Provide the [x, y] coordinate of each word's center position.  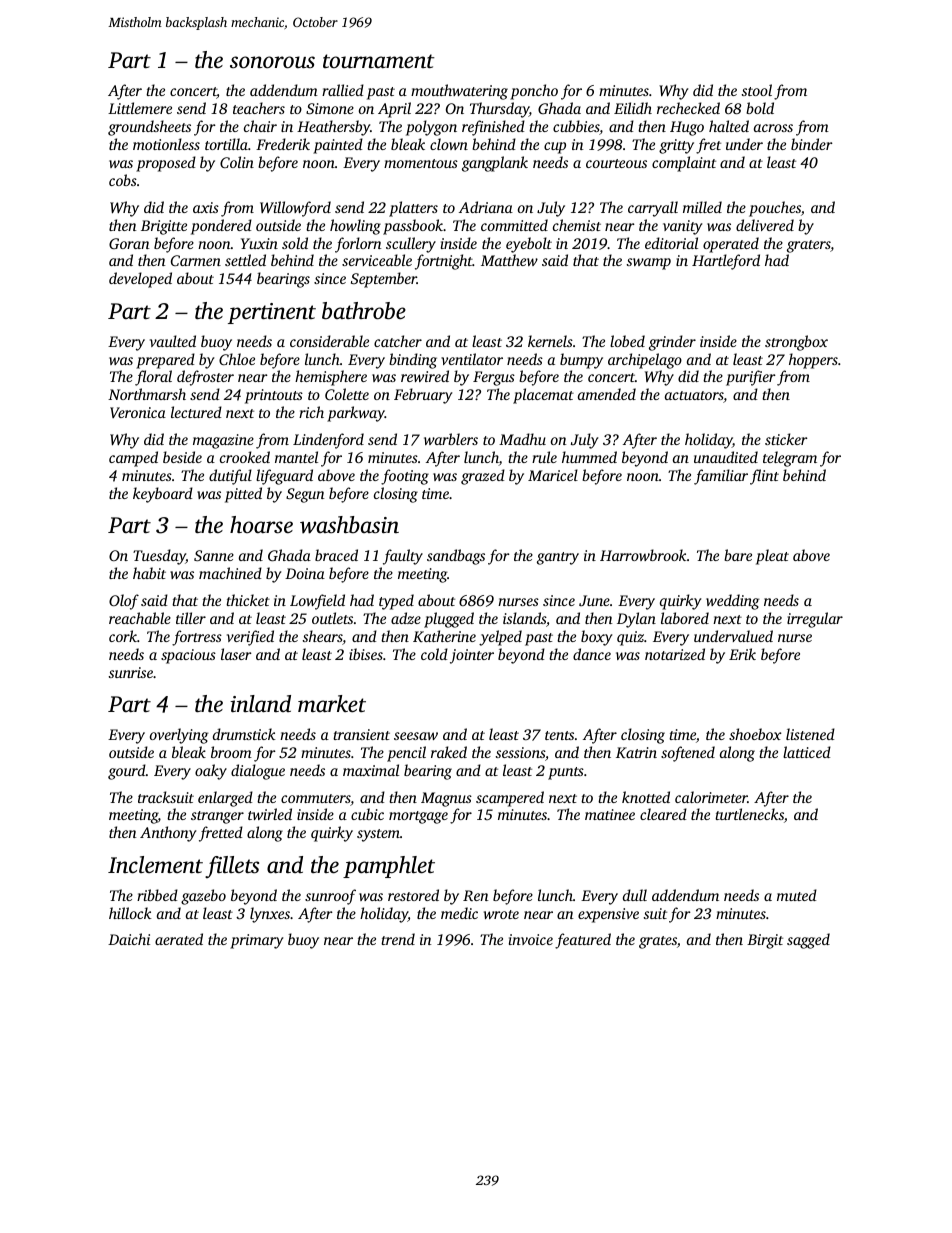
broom [231, 752]
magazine [223, 441]
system [378, 835]
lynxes [270, 915]
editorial [671, 243]
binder [812, 144]
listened [810, 734]
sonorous [272, 62]
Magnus [446, 799]
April [394, 110]
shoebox [755, 734]
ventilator [472, 359]
